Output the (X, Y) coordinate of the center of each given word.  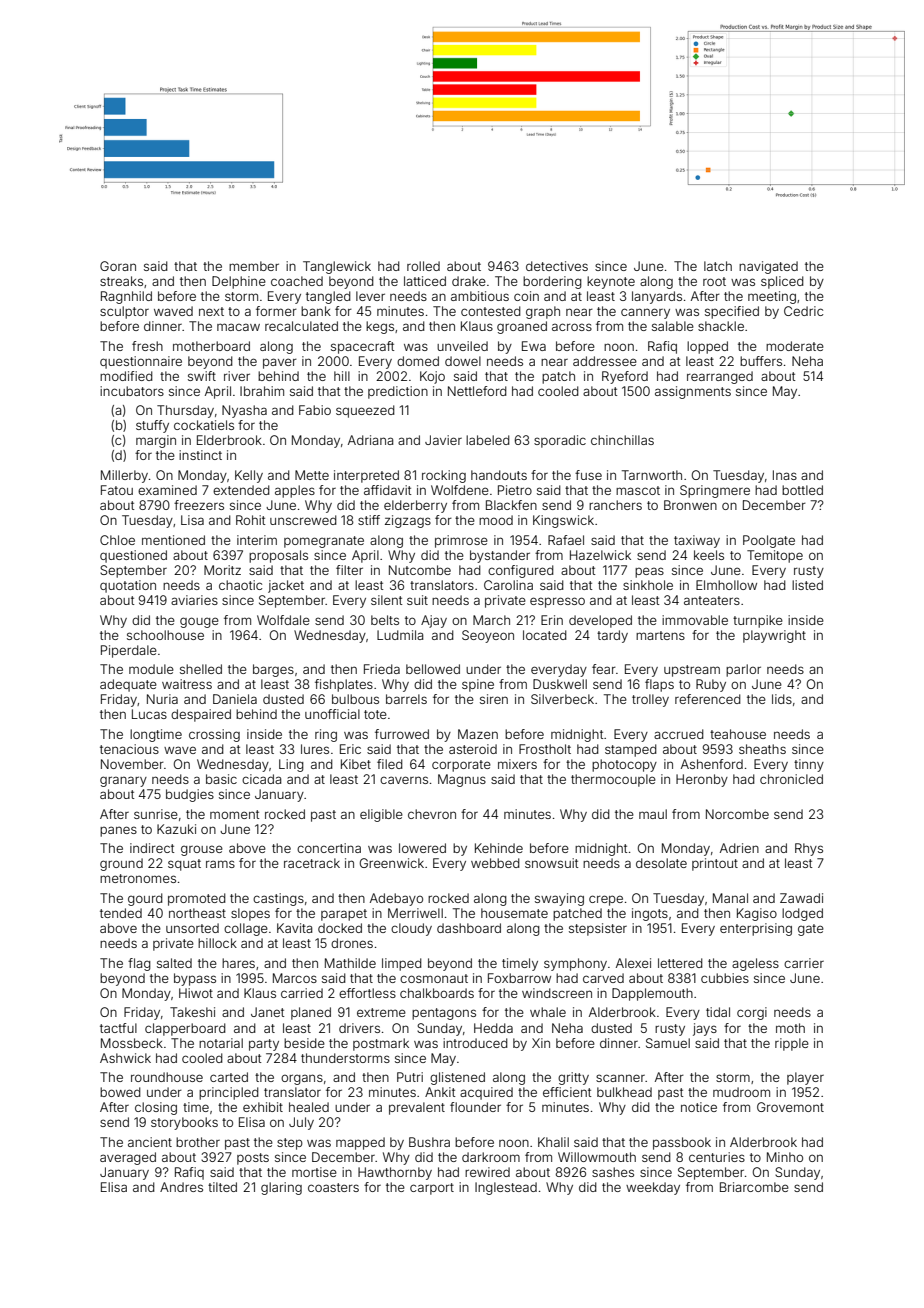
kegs (380, 327)
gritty (573, 1078)
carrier (804, 963)
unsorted (192, 928)
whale (548, 1012)
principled (229, 1093)
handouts (499, 475)
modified (126, 376)
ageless (755, 964)
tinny (809, 765)
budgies (190, 795)
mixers (517, 764)
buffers (761, 361)
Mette (312, 475)
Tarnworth (652, 475)
